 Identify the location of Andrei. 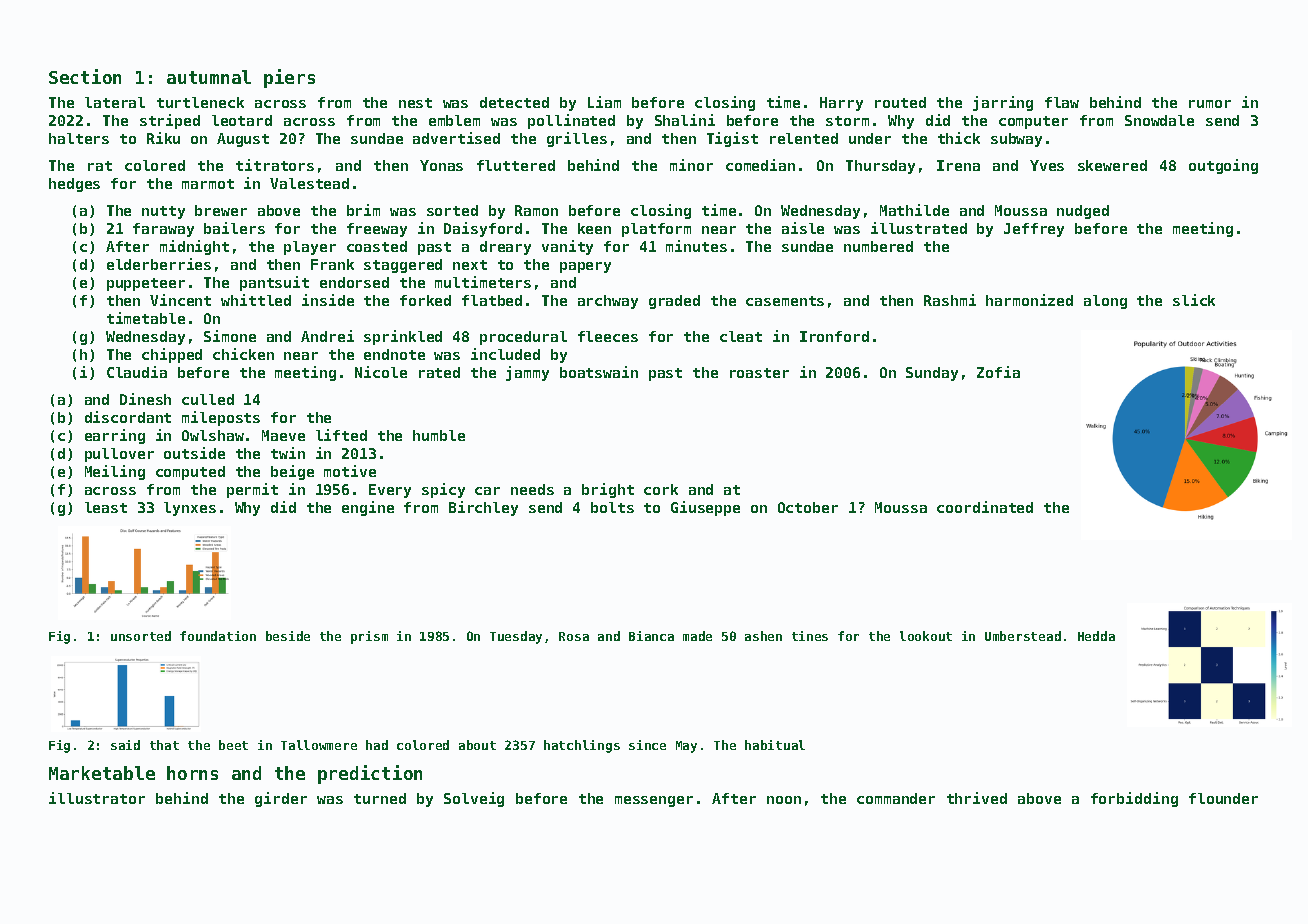
(327, 336).
